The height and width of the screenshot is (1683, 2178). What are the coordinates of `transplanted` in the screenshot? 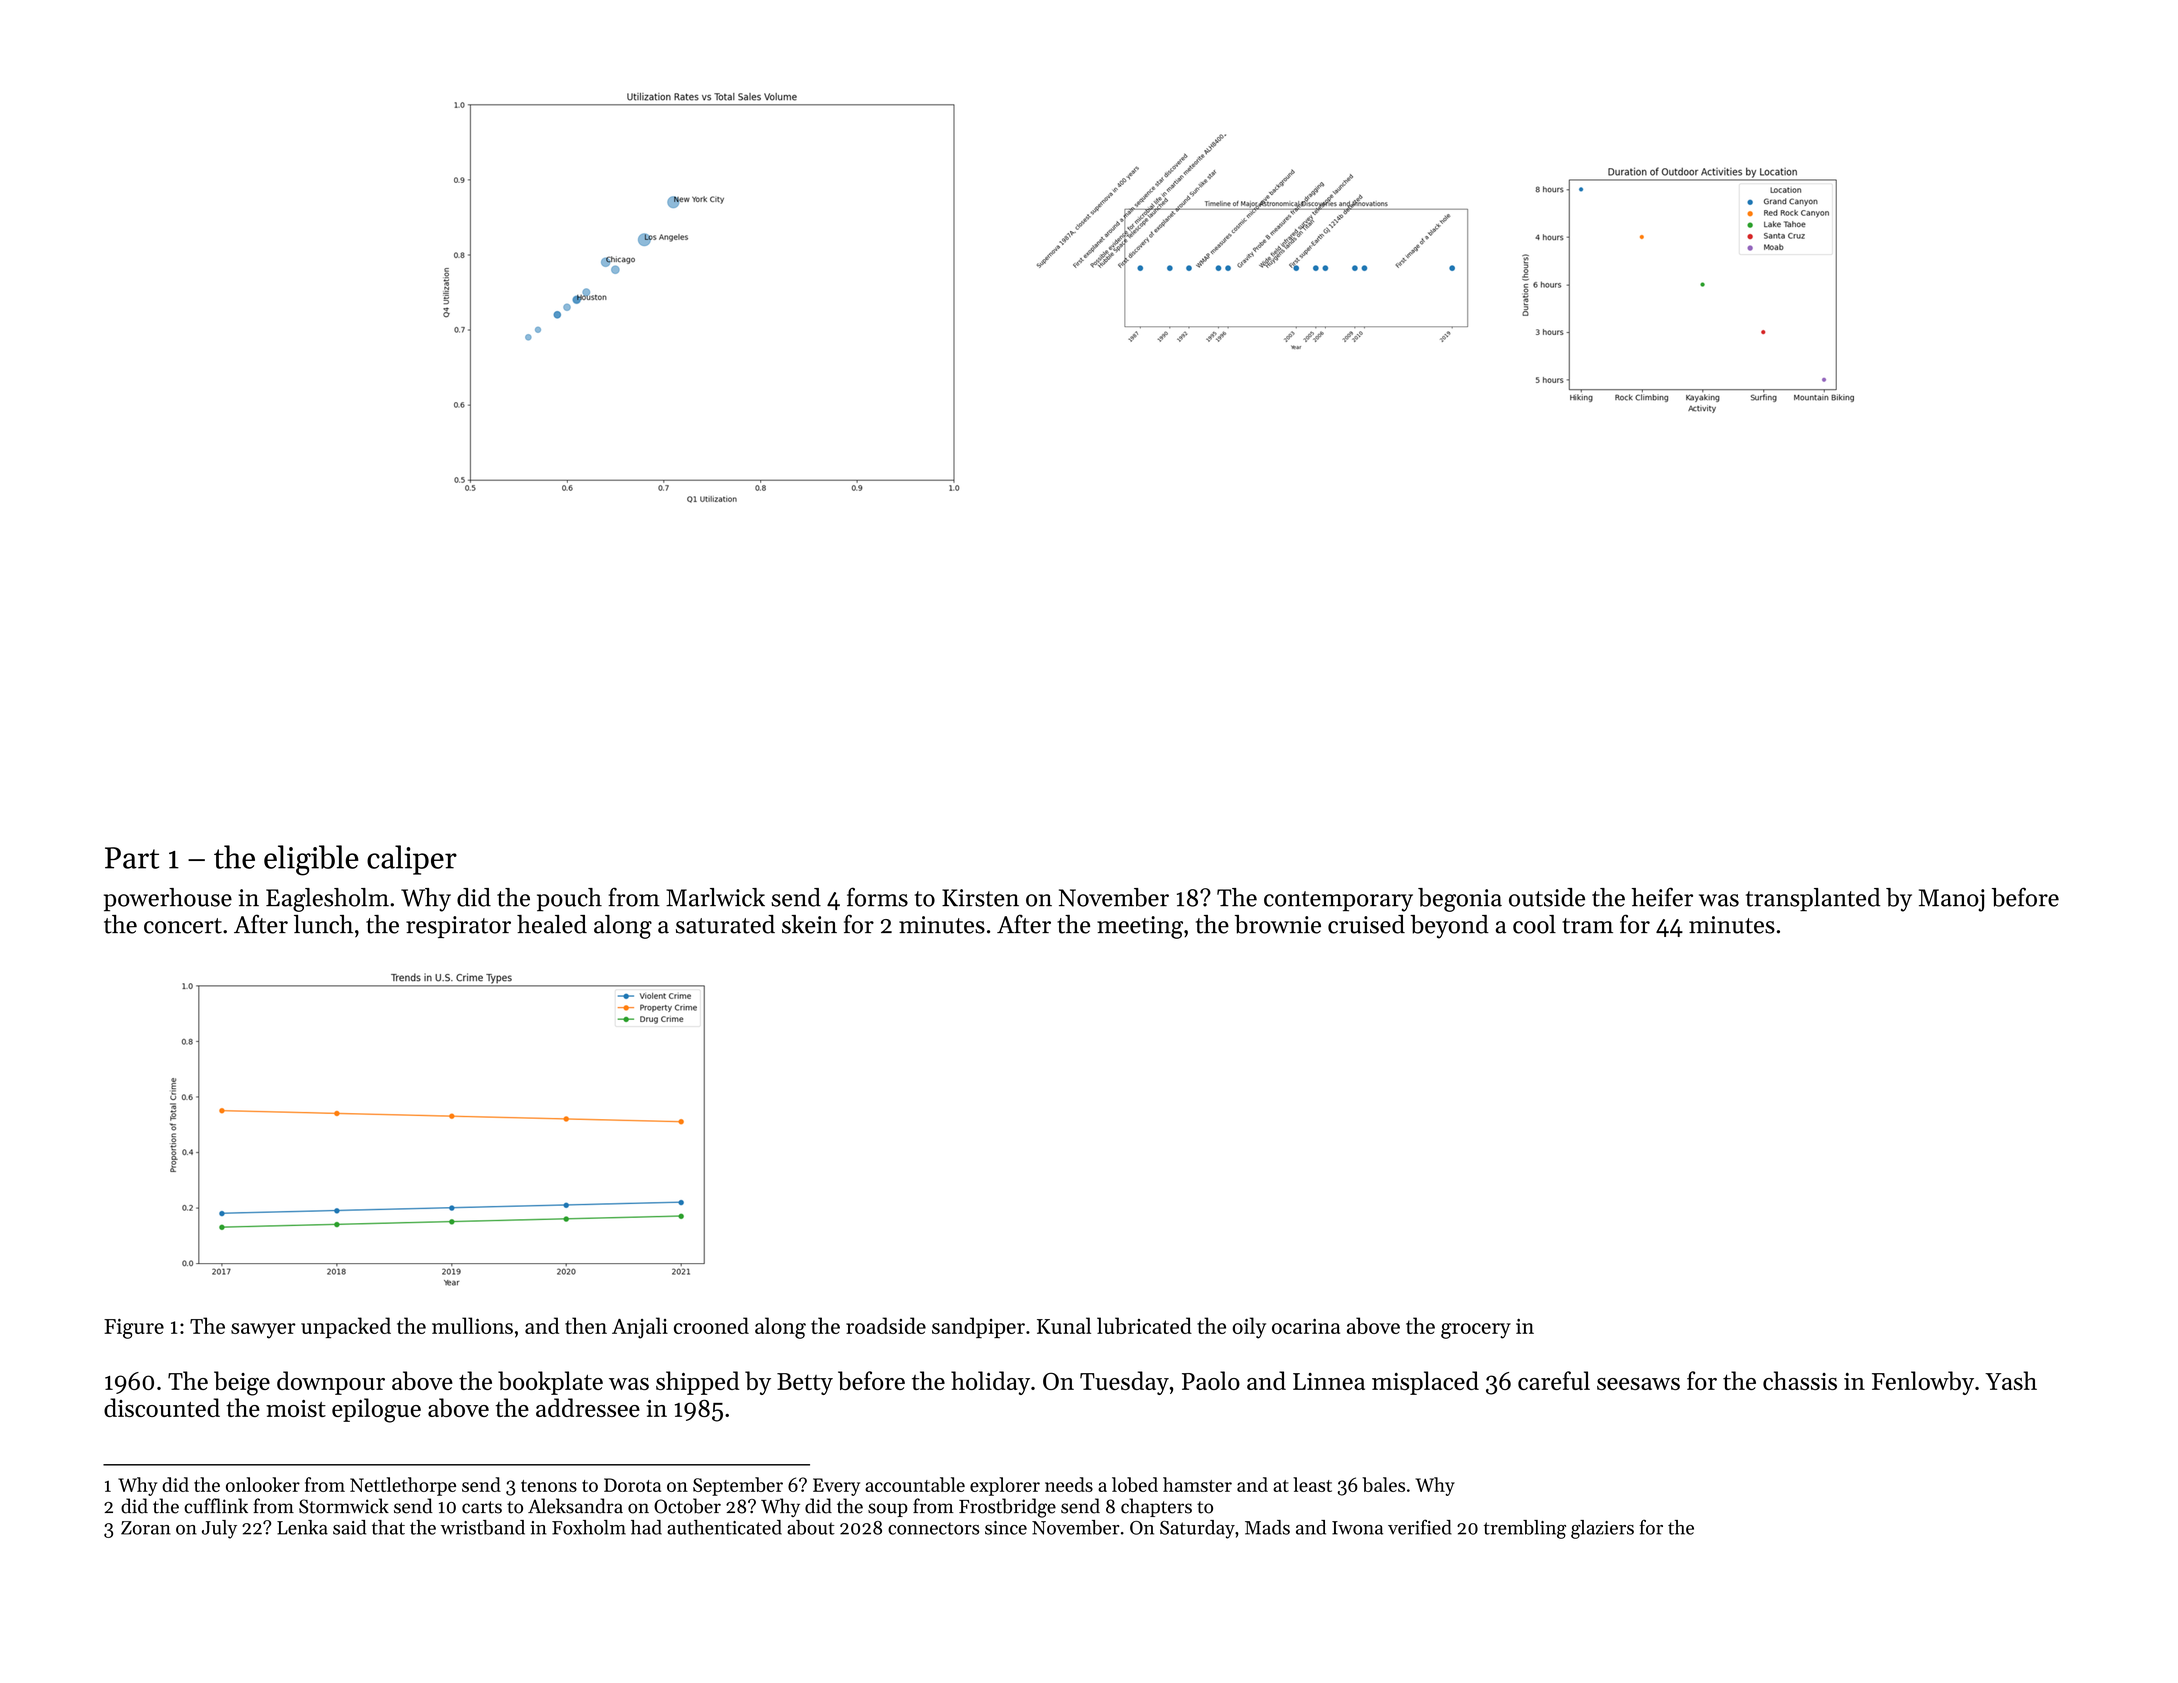 It's located at (1813, 900).
